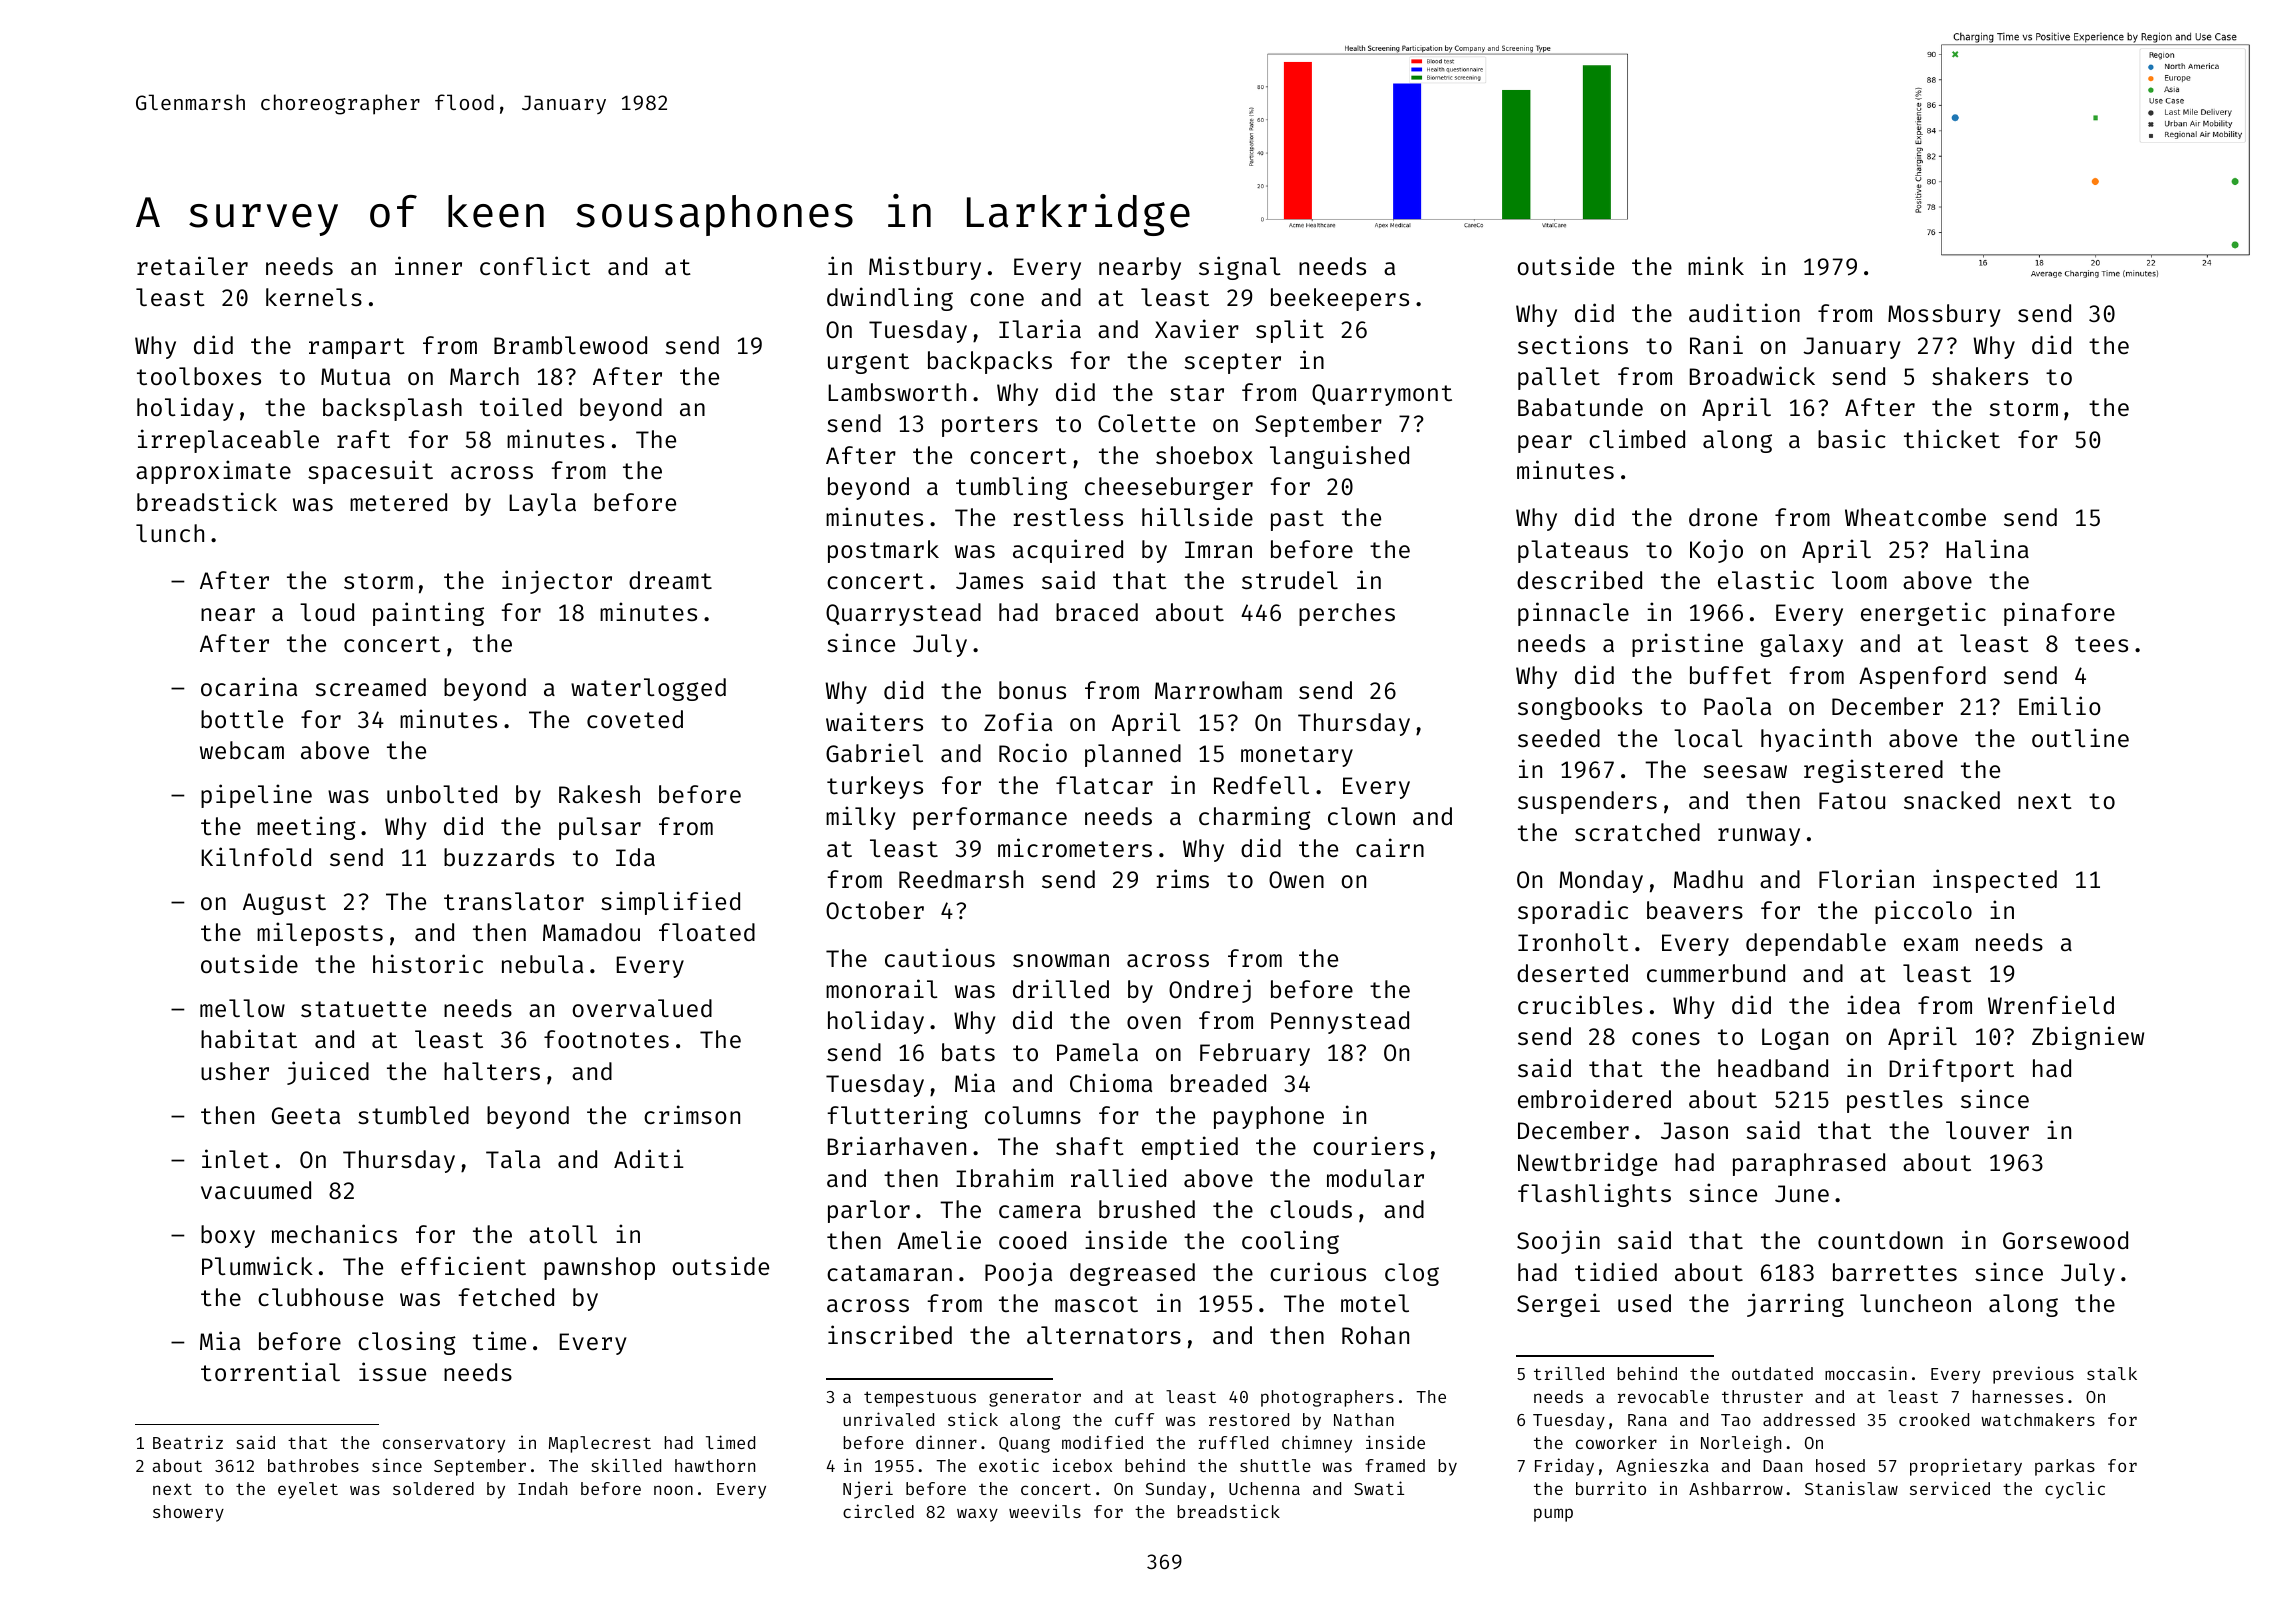  Describe the element at coordinates (977, 1515) in the page. I see `waxy` at that location.
